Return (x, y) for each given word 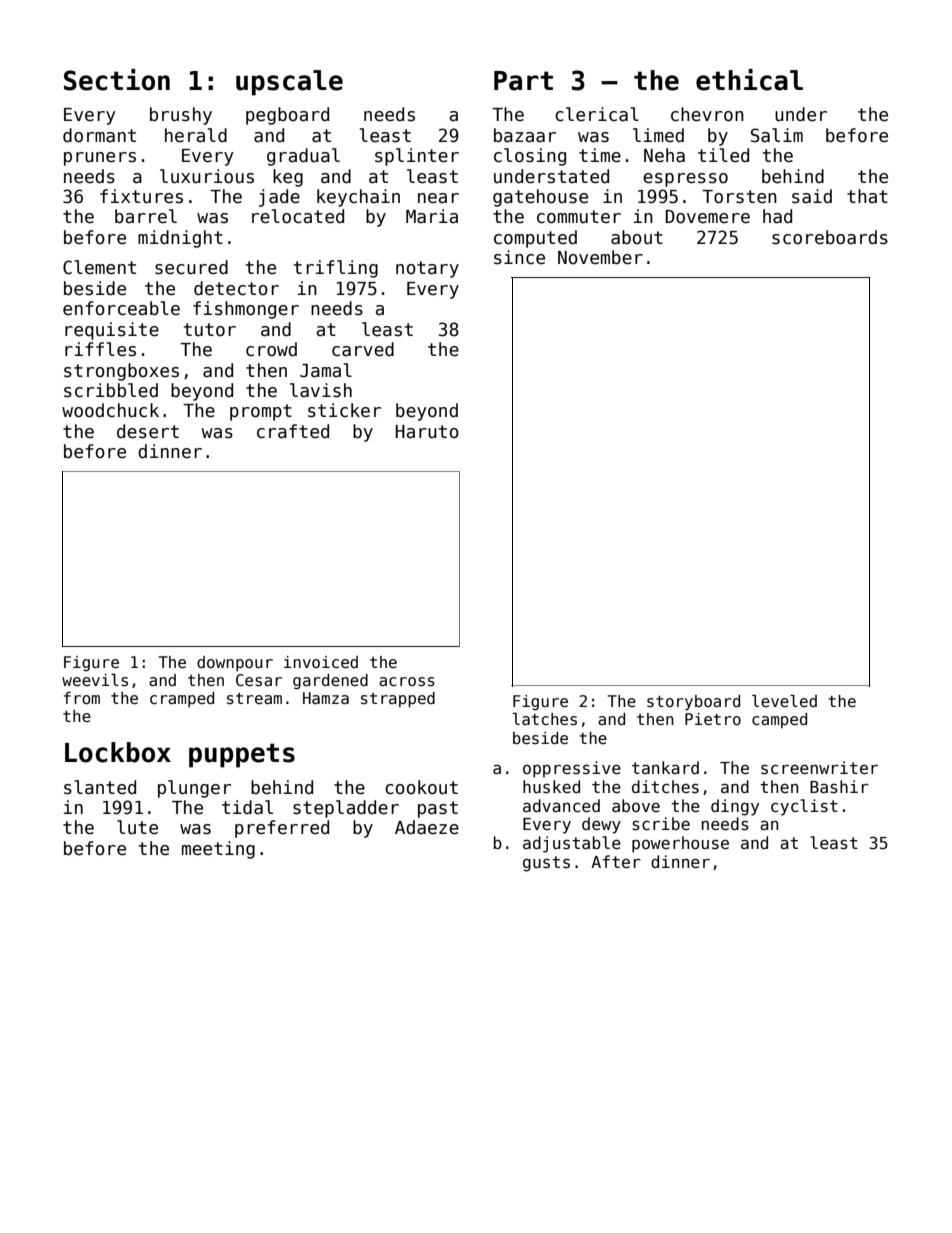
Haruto (427, 432)
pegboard (287, 116)
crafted (293, 431)
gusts (546, 864)
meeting (218, 850)
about (637, 237)
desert (148, 431)
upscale (289, 83)
